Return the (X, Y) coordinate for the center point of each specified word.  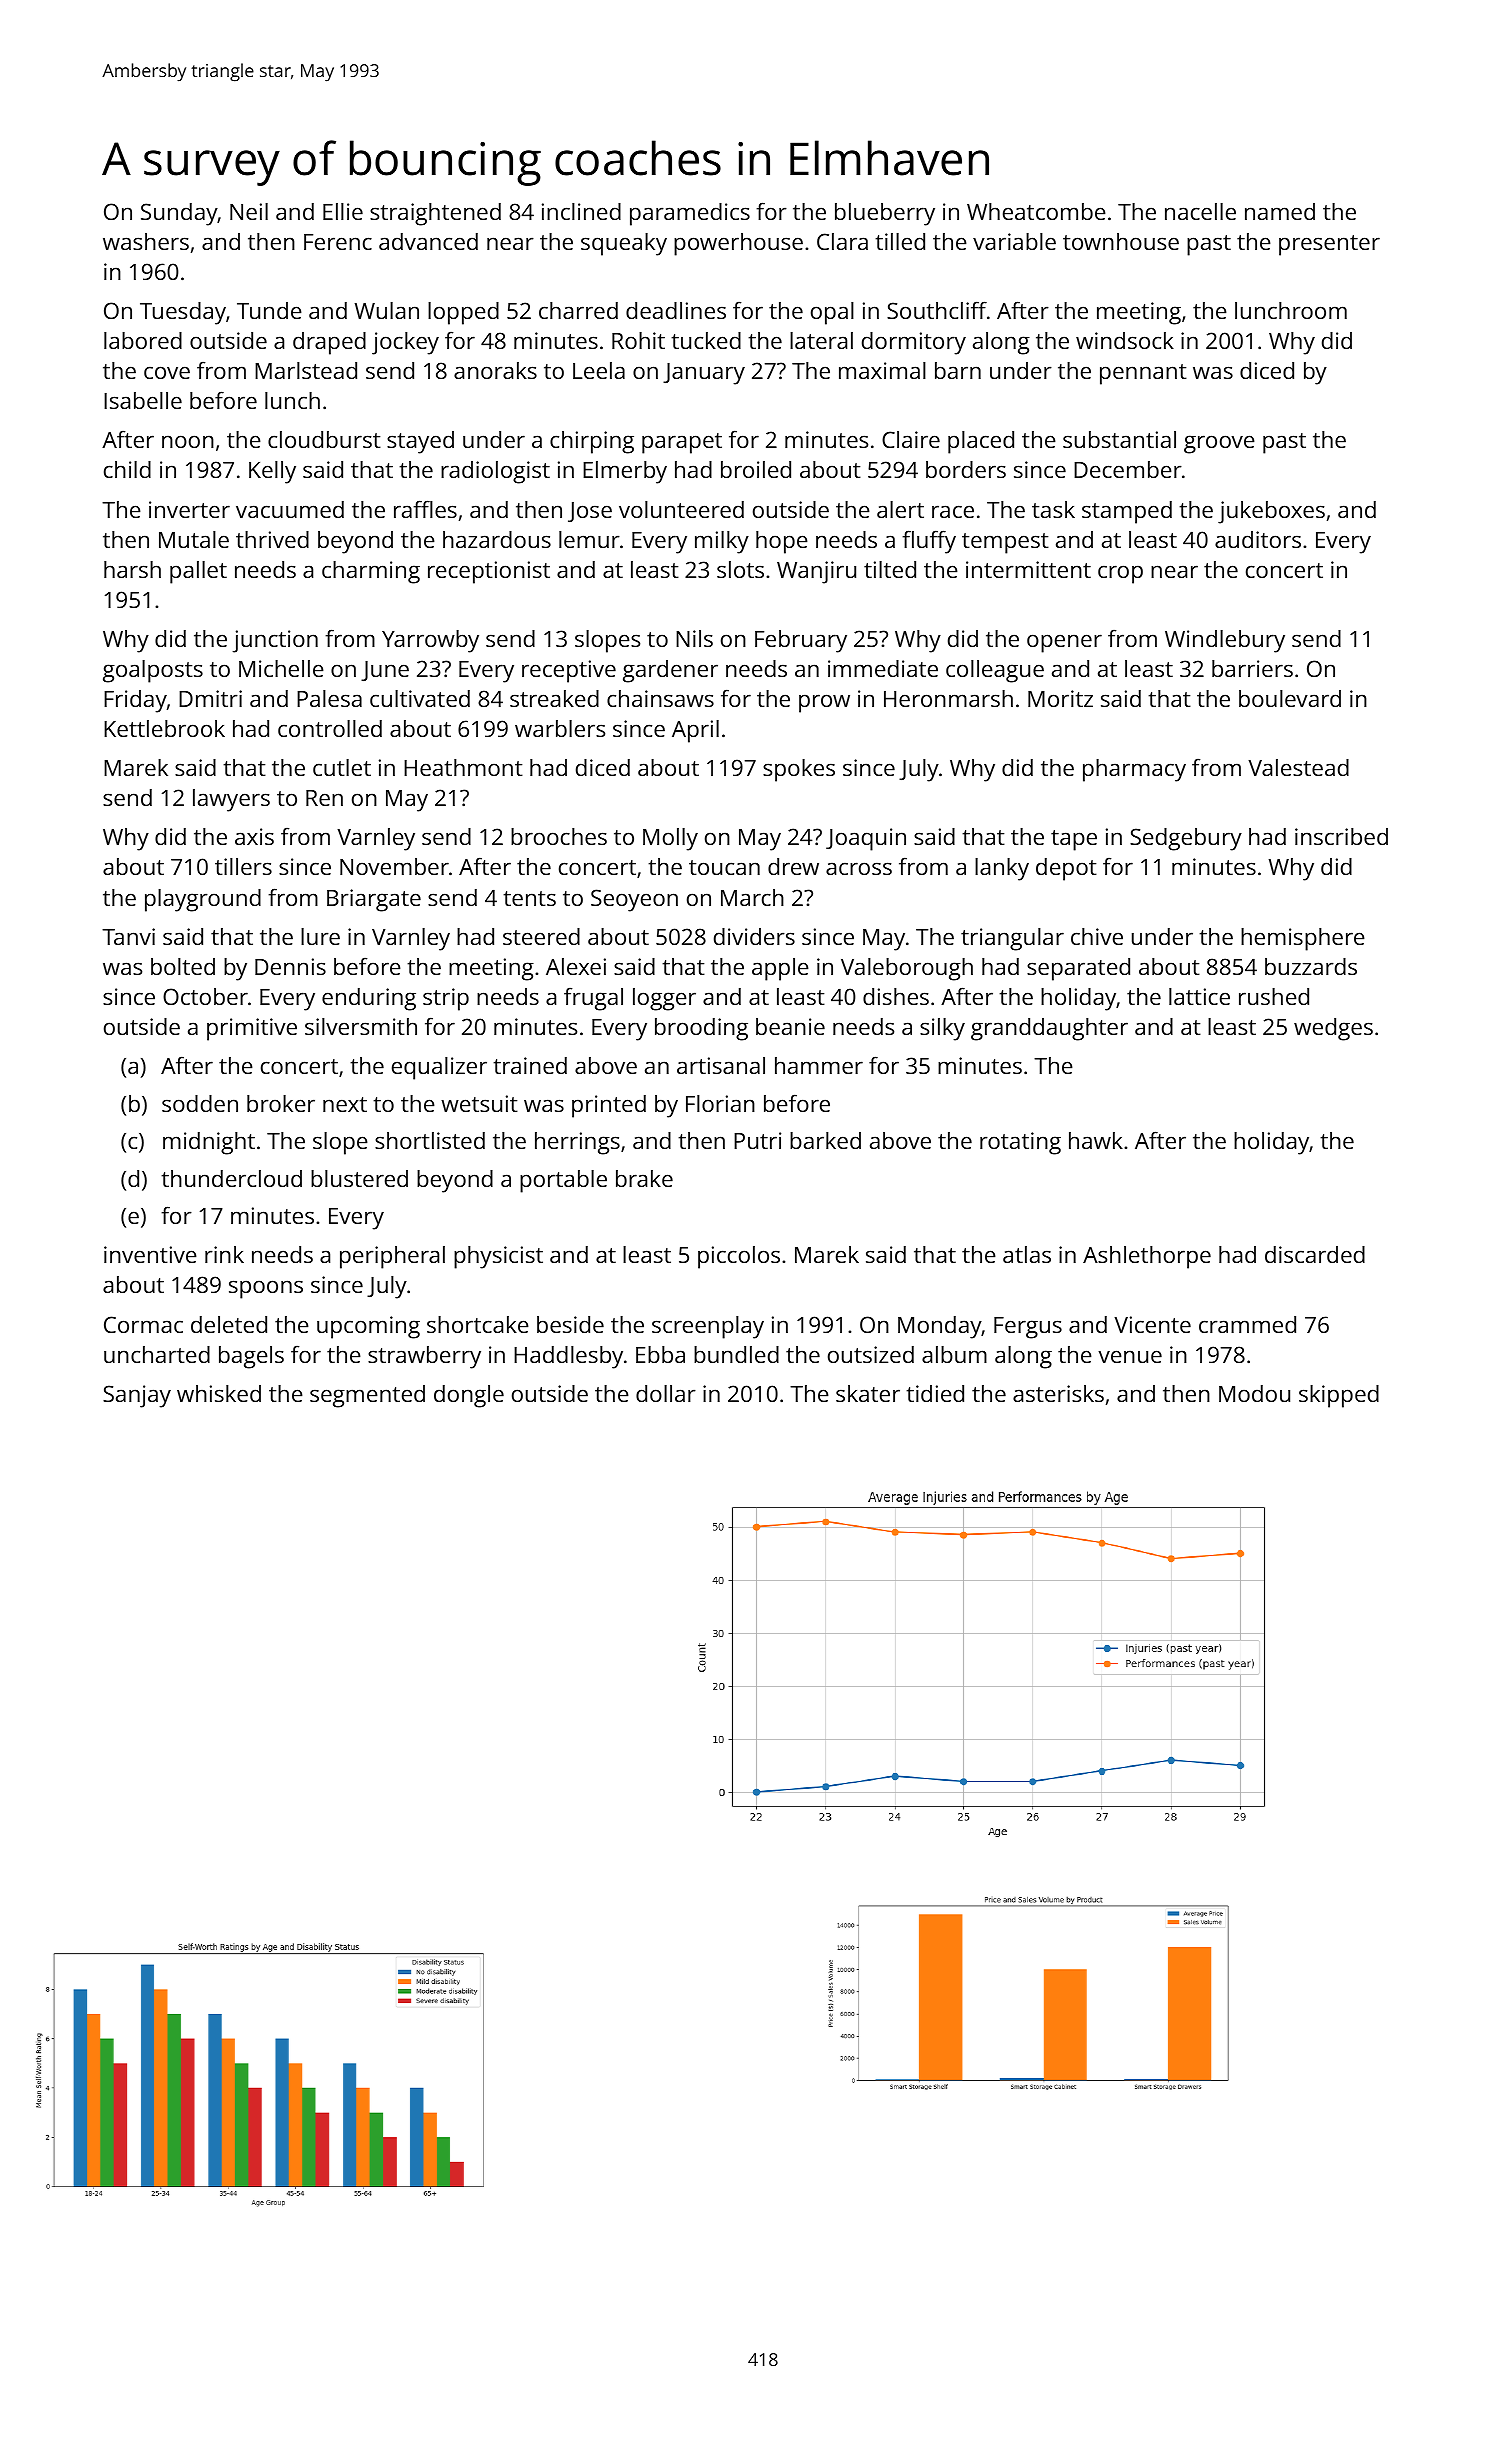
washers (146, 241)
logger (664, 999)
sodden (200, 1103)
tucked (706, 340)
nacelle (1200, 211)
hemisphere (1303, 939)
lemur (589, 539)
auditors (1258, 539)
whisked (219, 1393)
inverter (189, 509)
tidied (935, 1393)
